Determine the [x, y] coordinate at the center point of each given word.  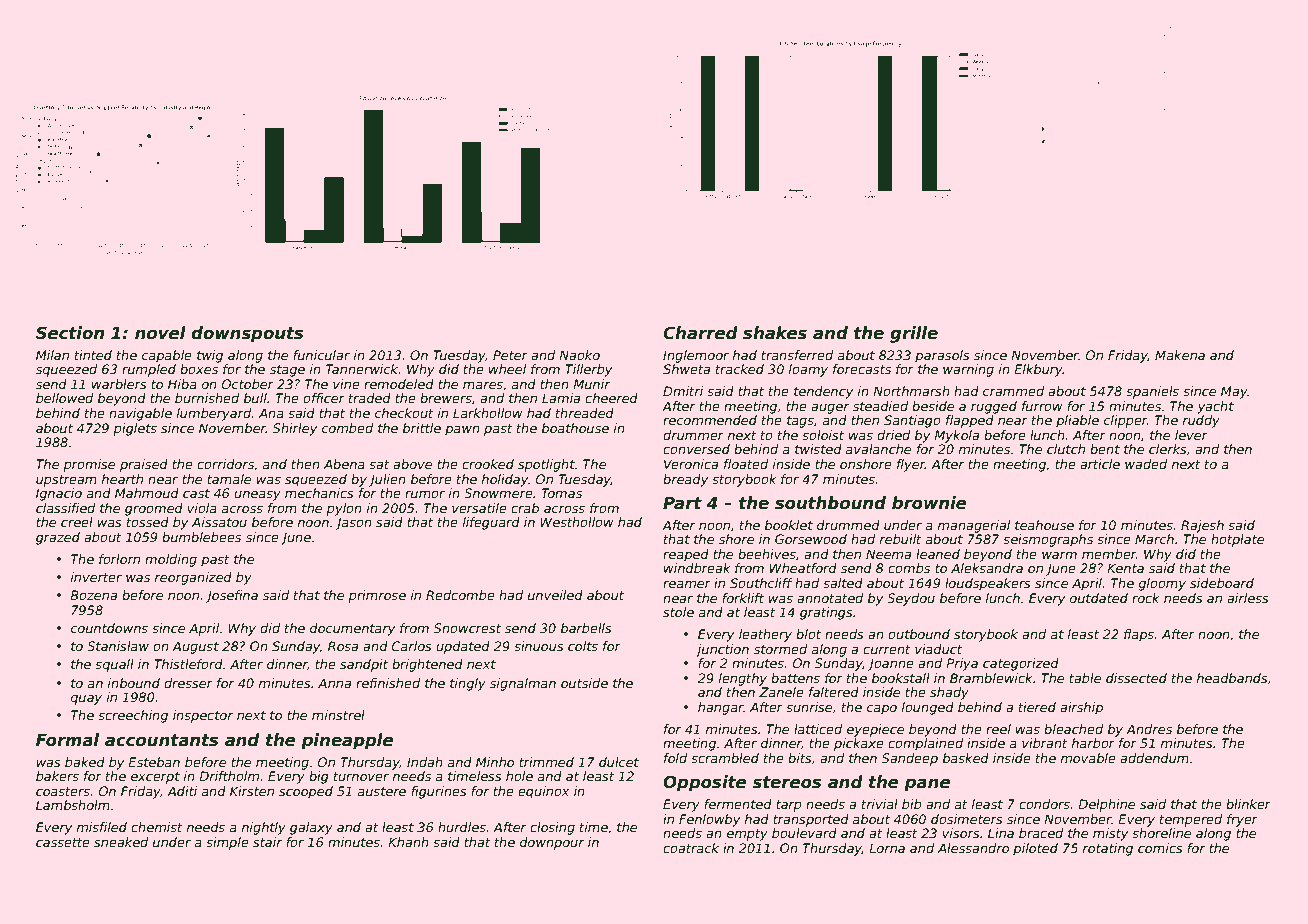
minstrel [338, 715]
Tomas [562, 493]
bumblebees [201, 537]
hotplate [1237, 540]
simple [227, 843]
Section [70, 333]
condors [1044, 804]
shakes [775, 333]
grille [914, 334]
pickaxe [859, 744]
